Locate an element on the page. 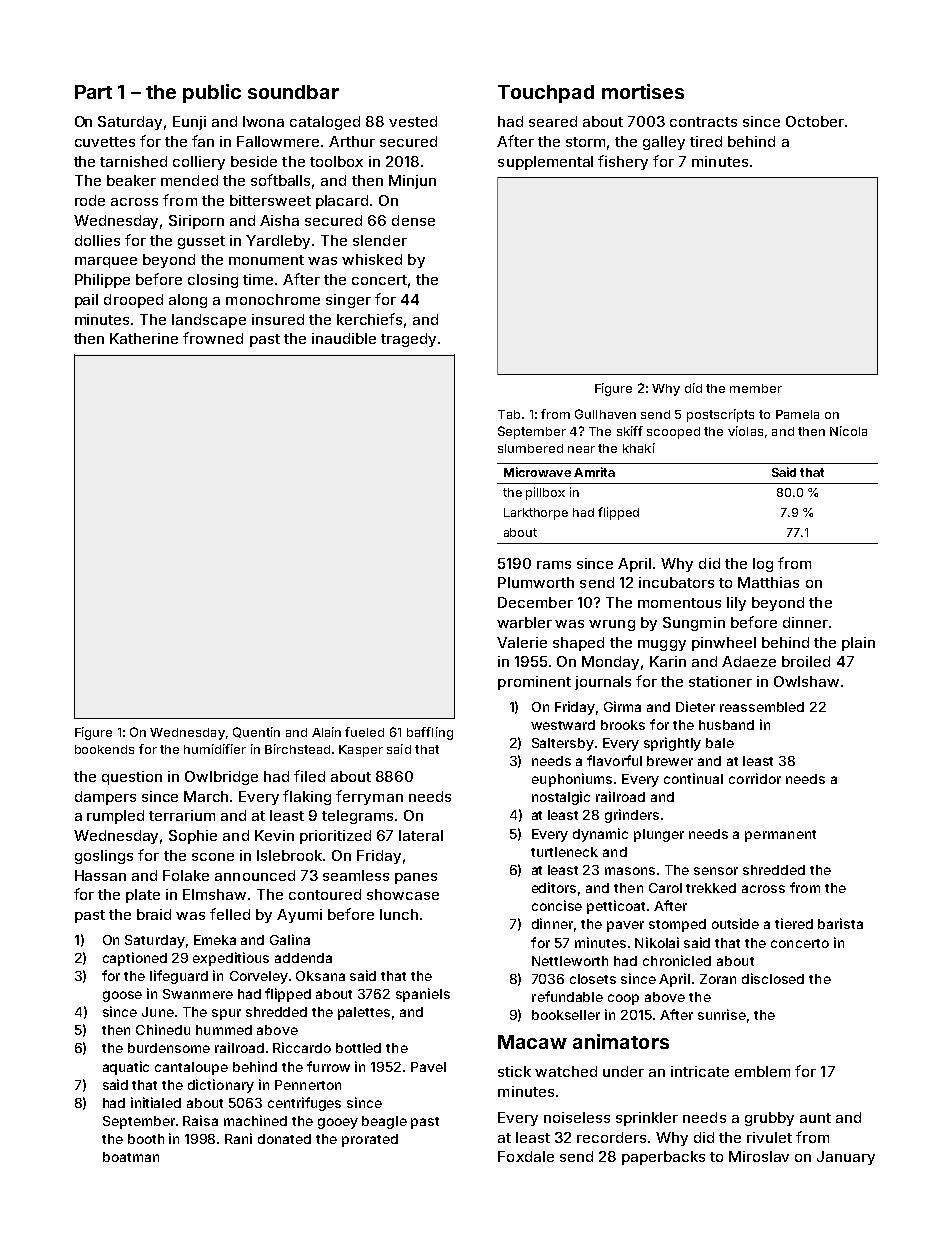 The width and height of the page is (952, 1233). Foxdale is located at coordinates (526, 1156).
